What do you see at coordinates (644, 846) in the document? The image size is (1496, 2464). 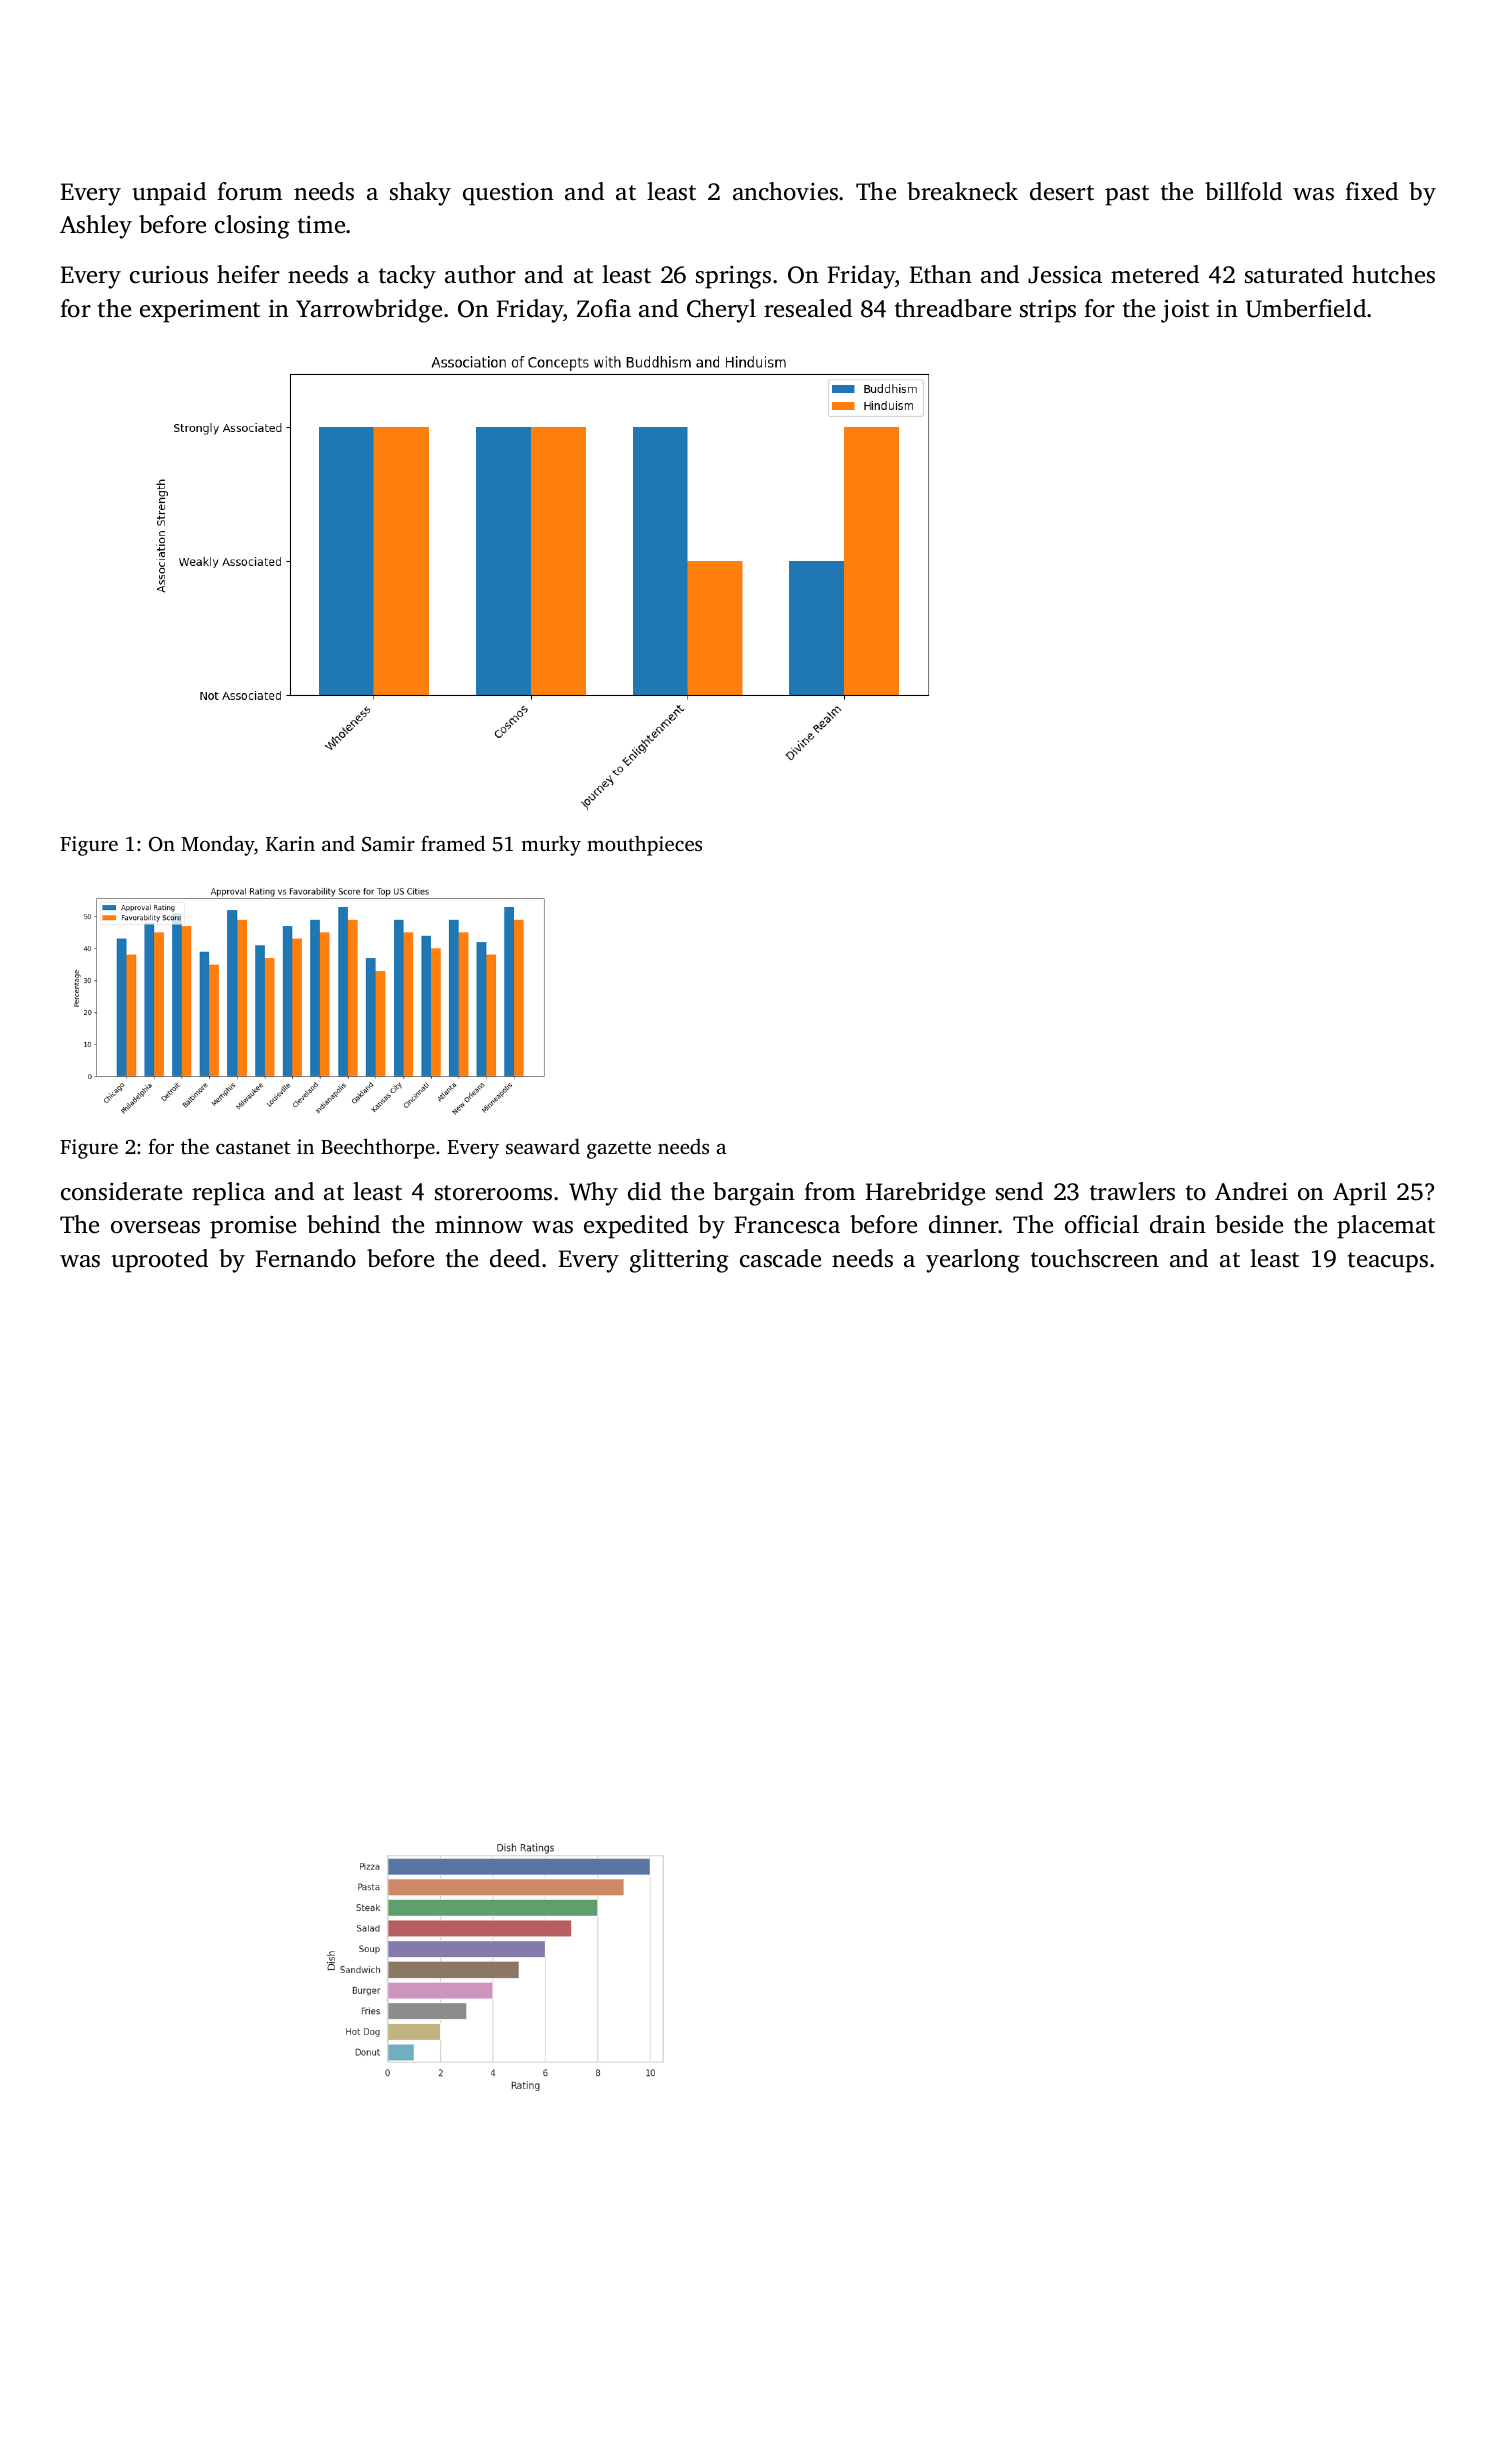 I see `mouthpieces` at bounding box center [644, 846].
